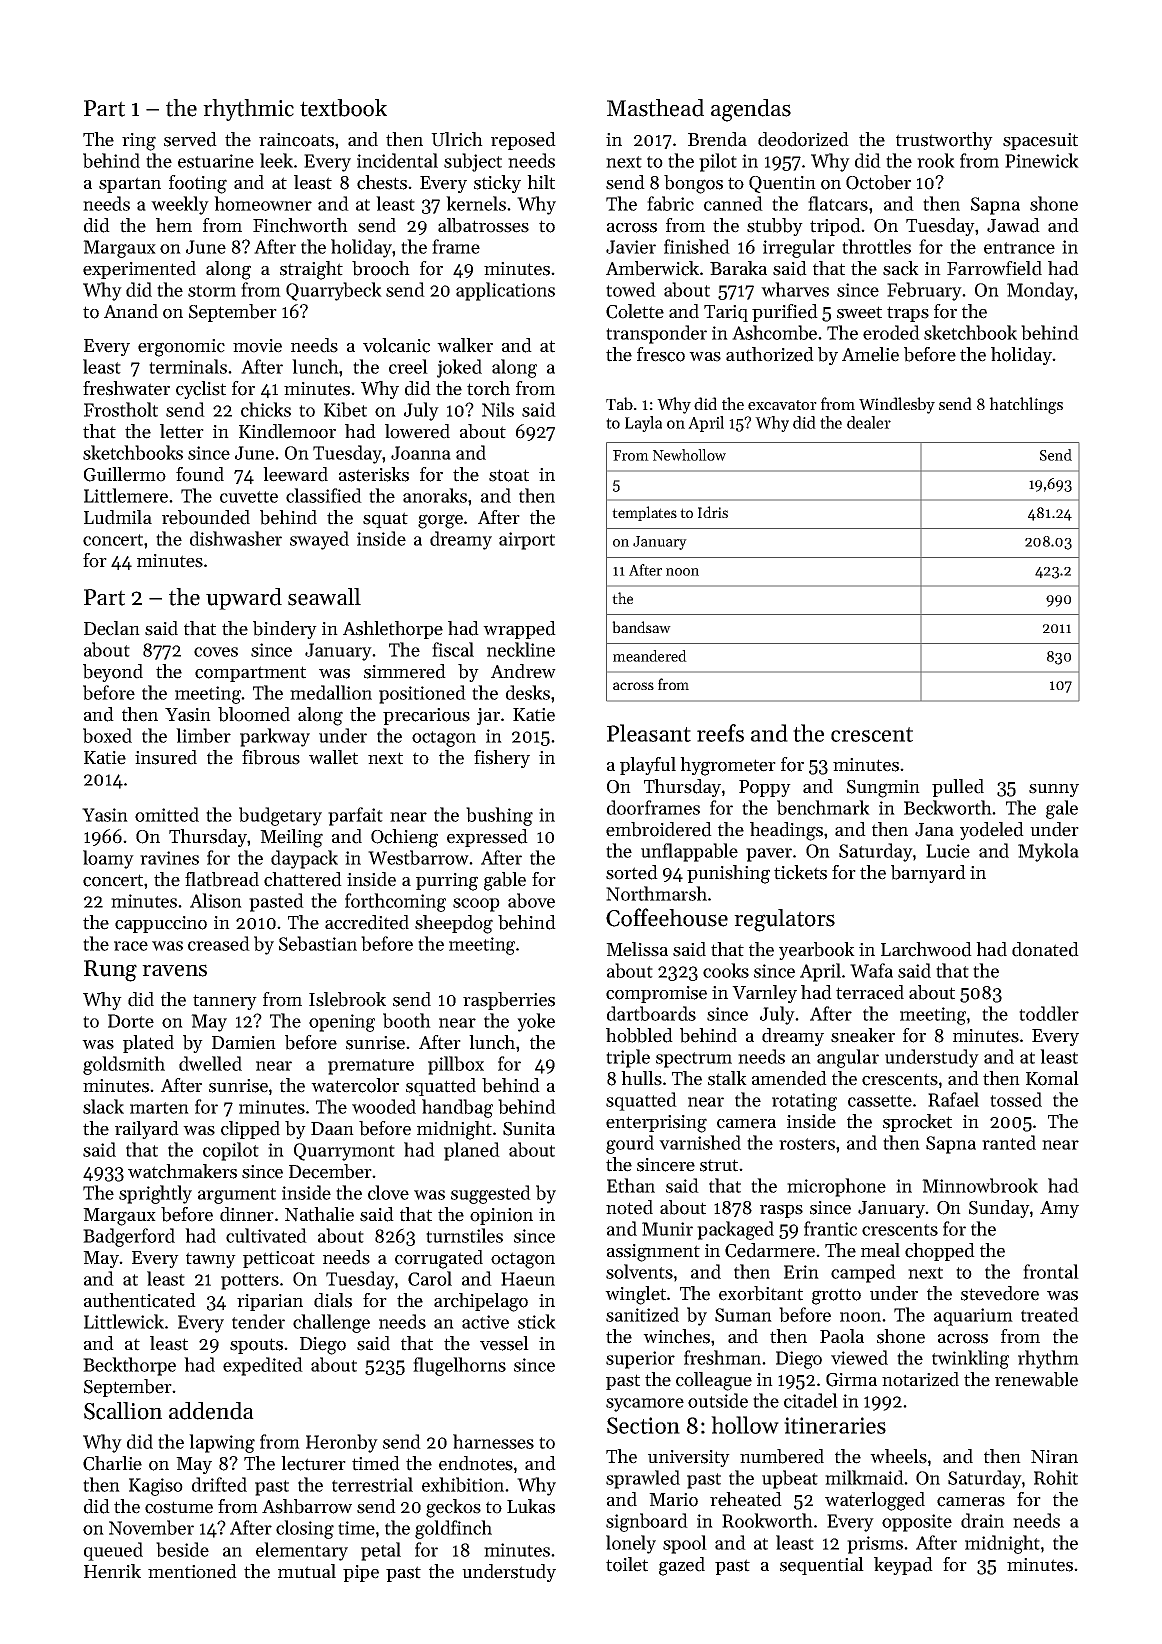 The width and height of the screenshot is (1162, 1644). What do you see at coordinates (244, 599) in the screenshot?
I see `upward` at bounding box center [244, 599].
